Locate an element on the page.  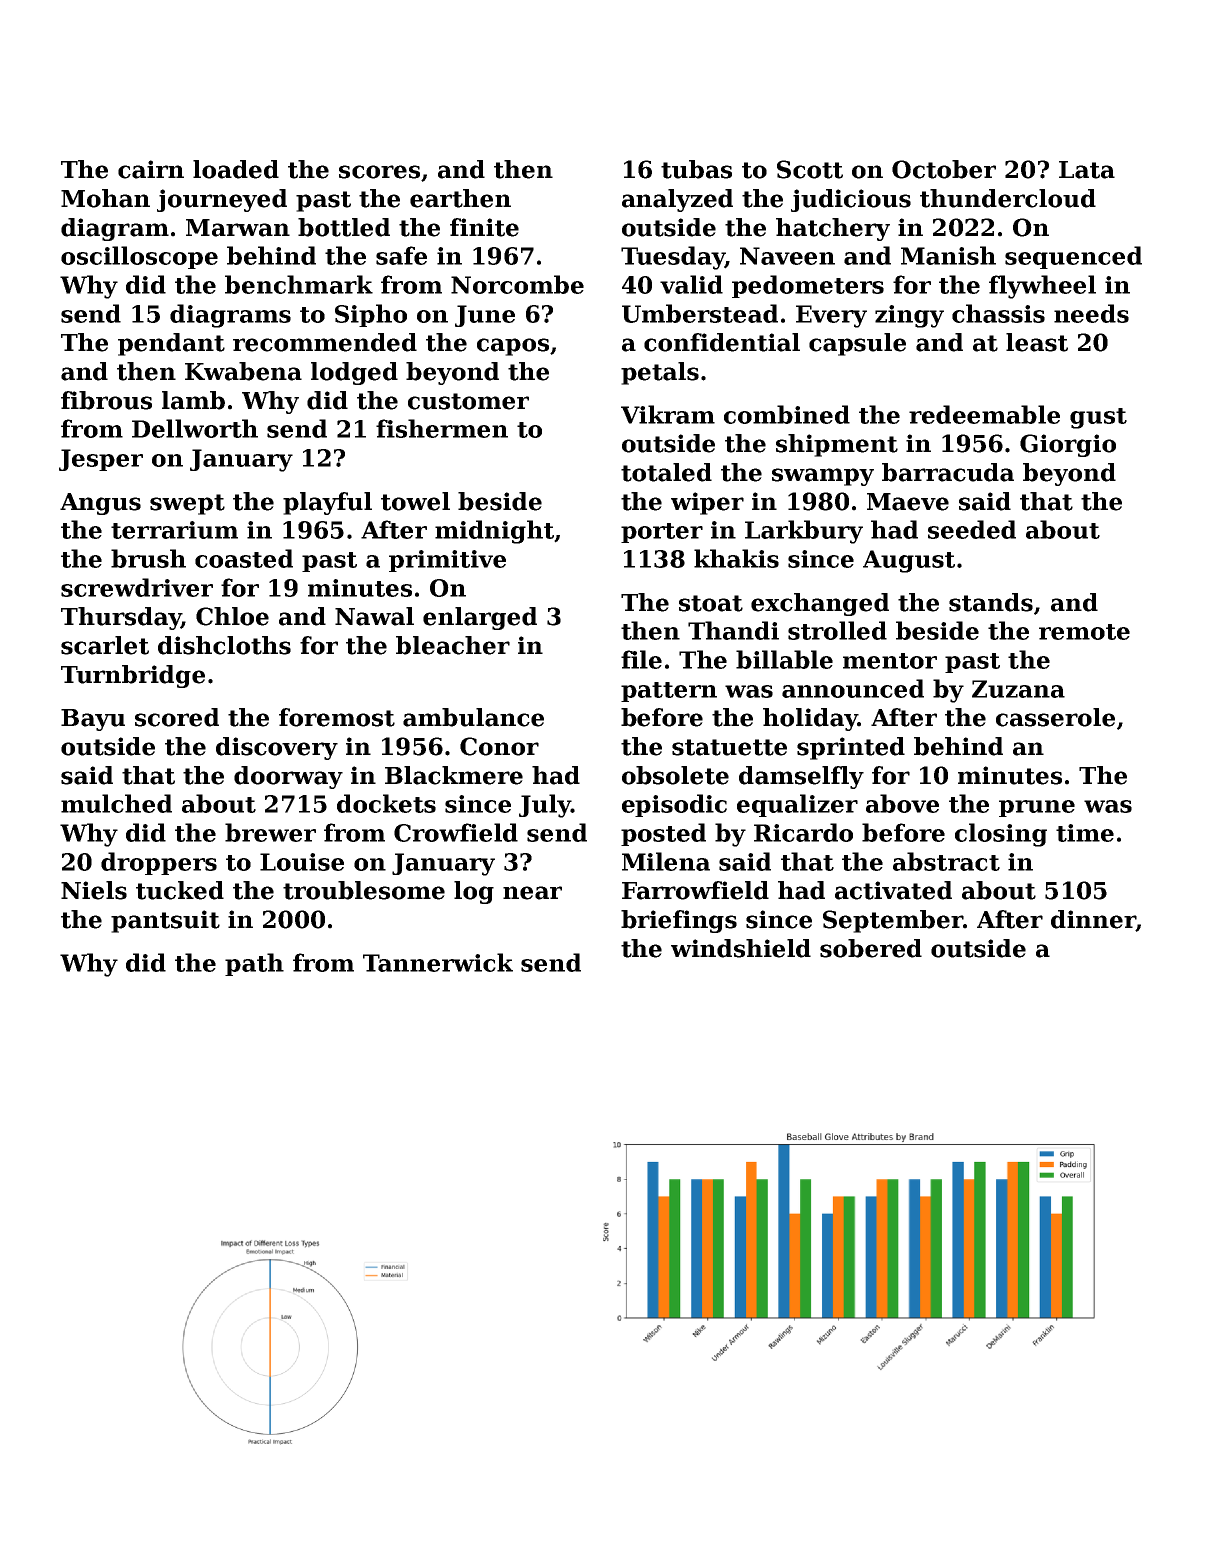
tubas is located at coordinates (696, 169).
